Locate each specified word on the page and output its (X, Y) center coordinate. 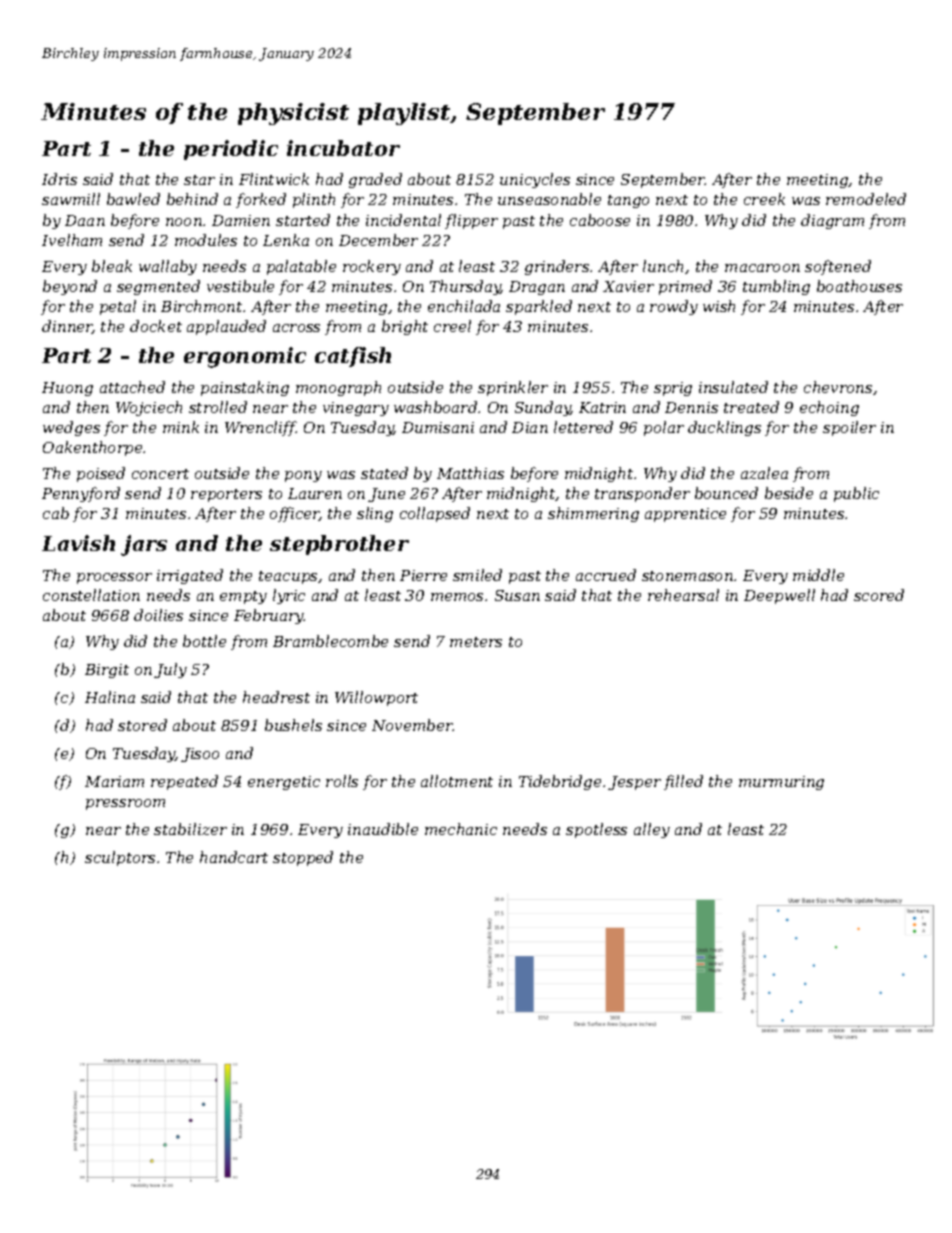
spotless (596, 830)
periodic (231, 150)
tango (628, 201)
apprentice (685, 515)
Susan (517, 595)
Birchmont (202, 306)
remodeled (866, 199)
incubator (343, 148)
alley (652, 830)
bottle (204, 641)
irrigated (190, 576)
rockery (372, 267)
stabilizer (190, 829)
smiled (477, 575)
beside (789, 493)
